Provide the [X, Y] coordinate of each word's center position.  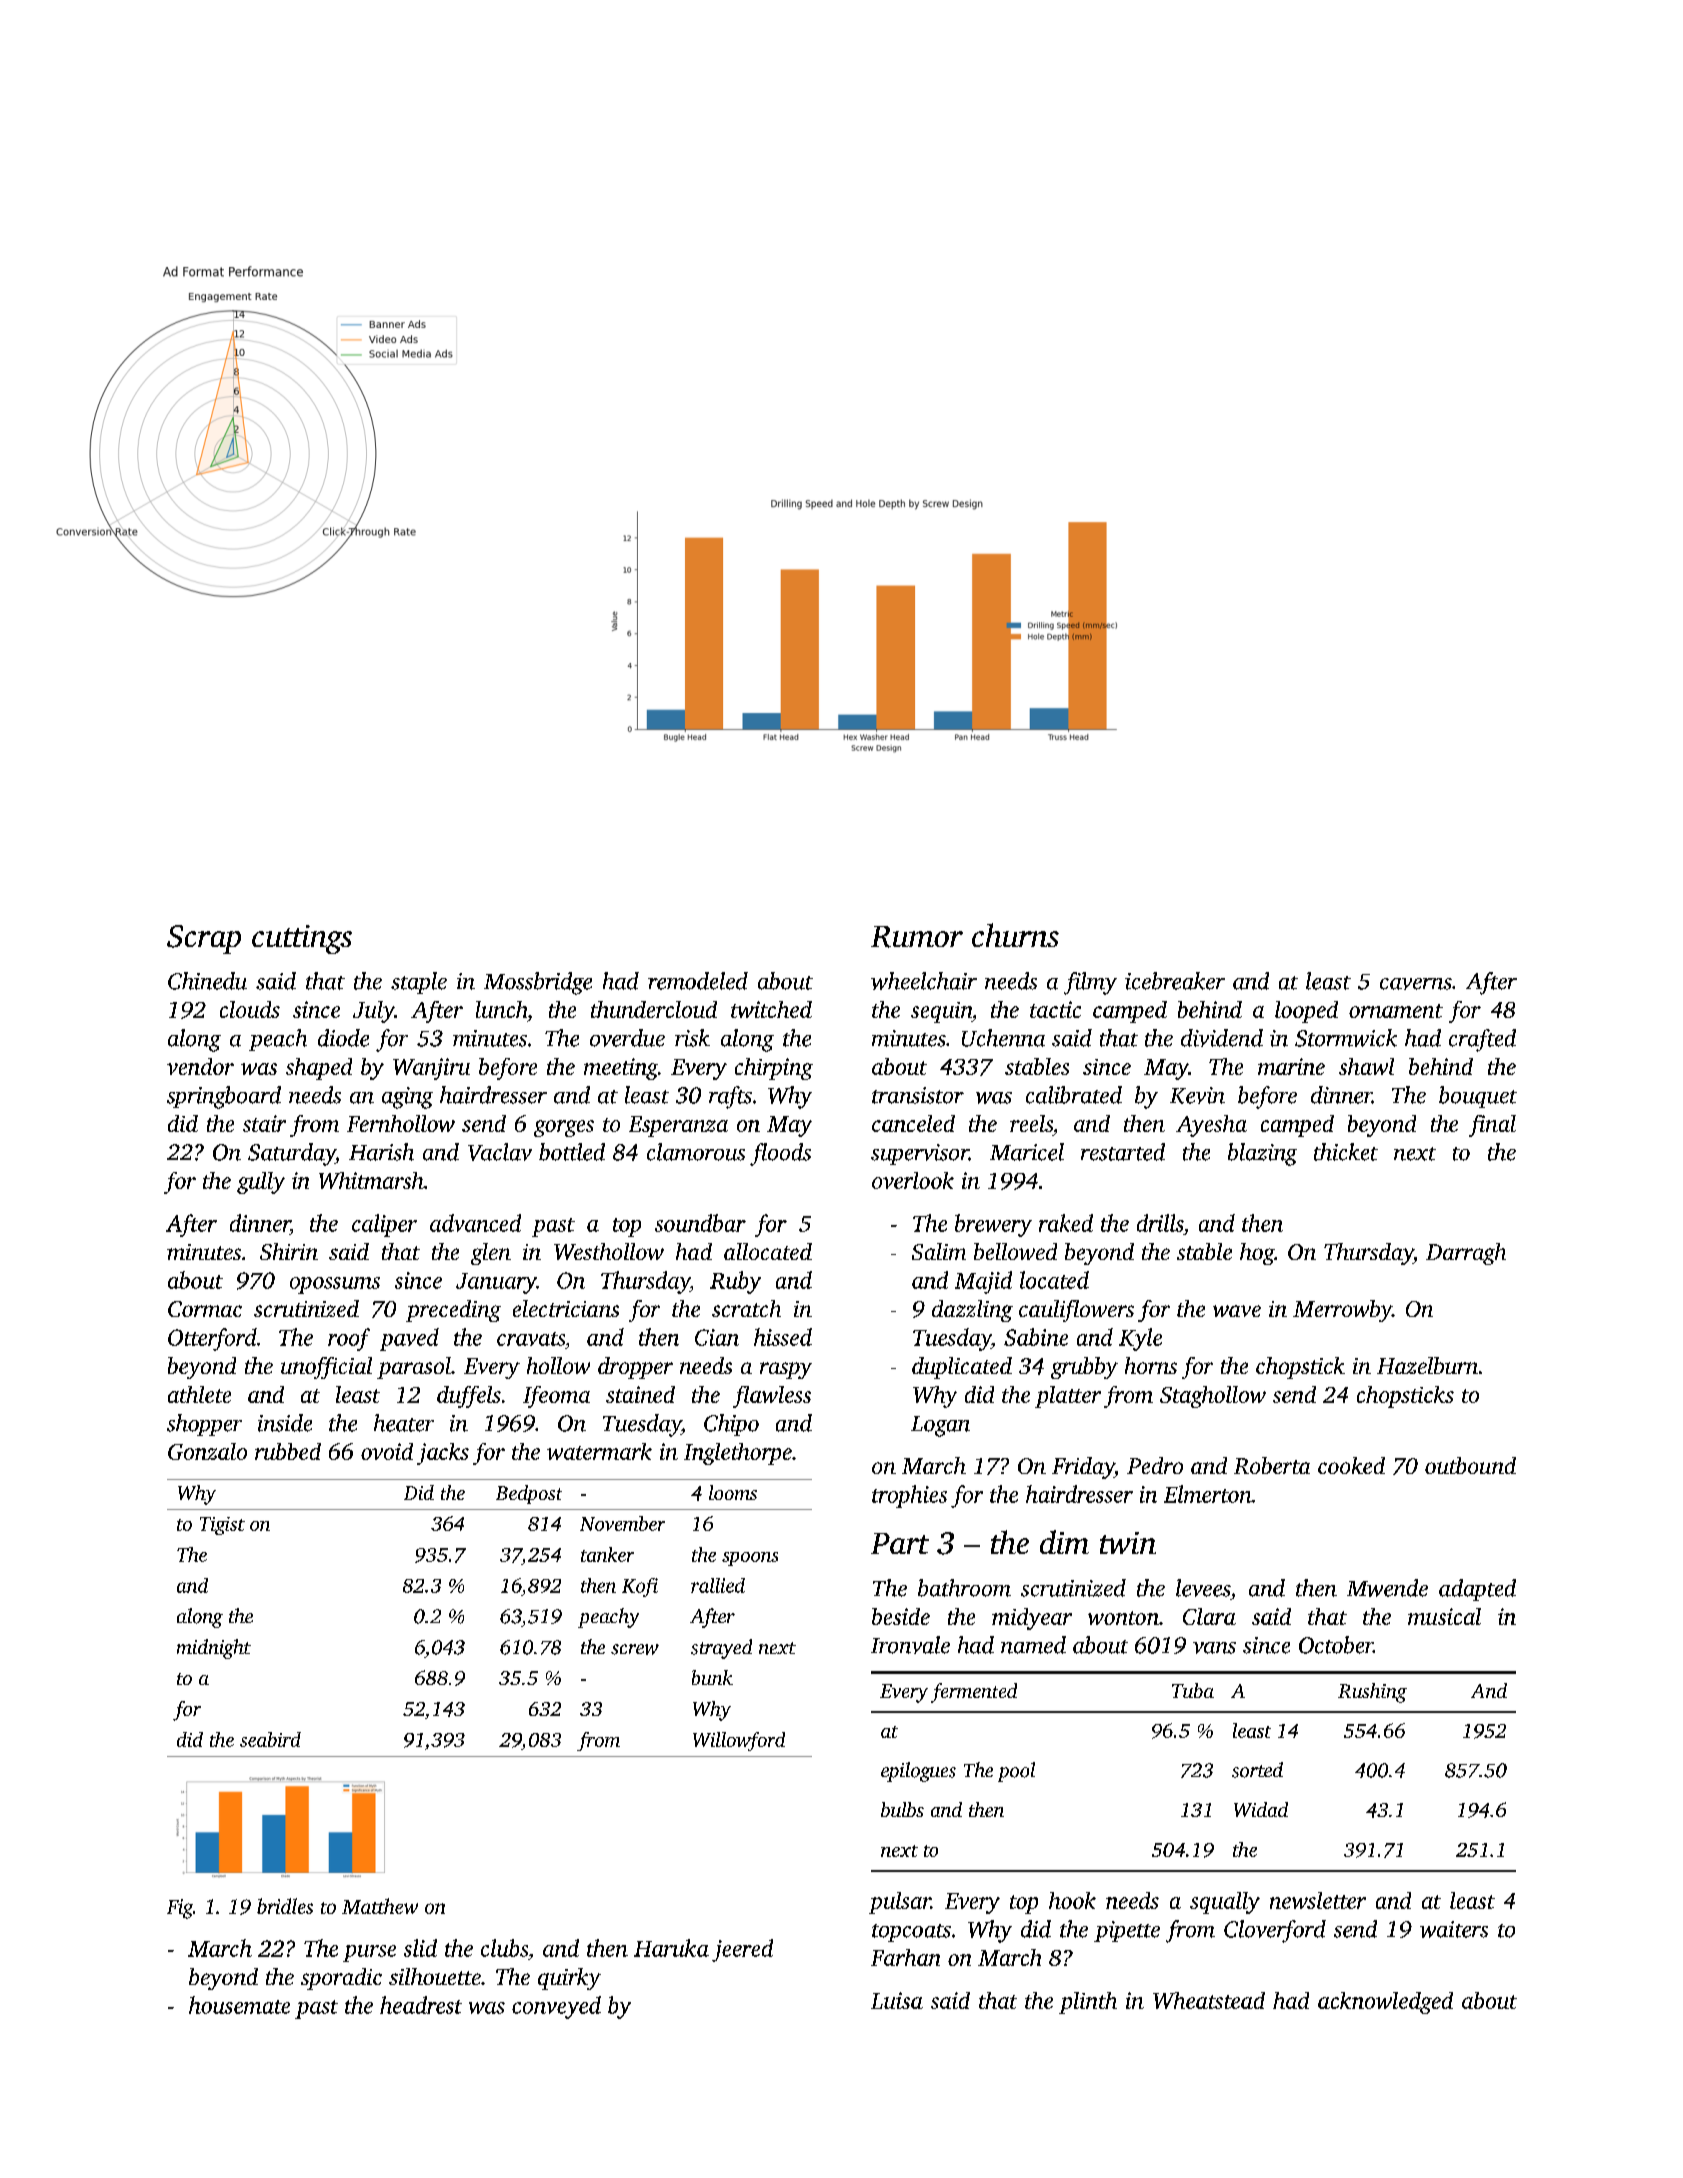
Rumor [917, 937]
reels [1031, 1123]
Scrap [204, 939]
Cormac [205, 1309]
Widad [1261, 1809]
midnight [214, 1649]
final [1492, 1126]
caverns [1416, 984]
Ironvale [910, 1645]
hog [1257, 1254]
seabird [270, 1739]
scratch [746, 1308]
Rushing [1372, 1693]
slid [420, 1948]
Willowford [739, 1741]
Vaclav [500, 1152]
